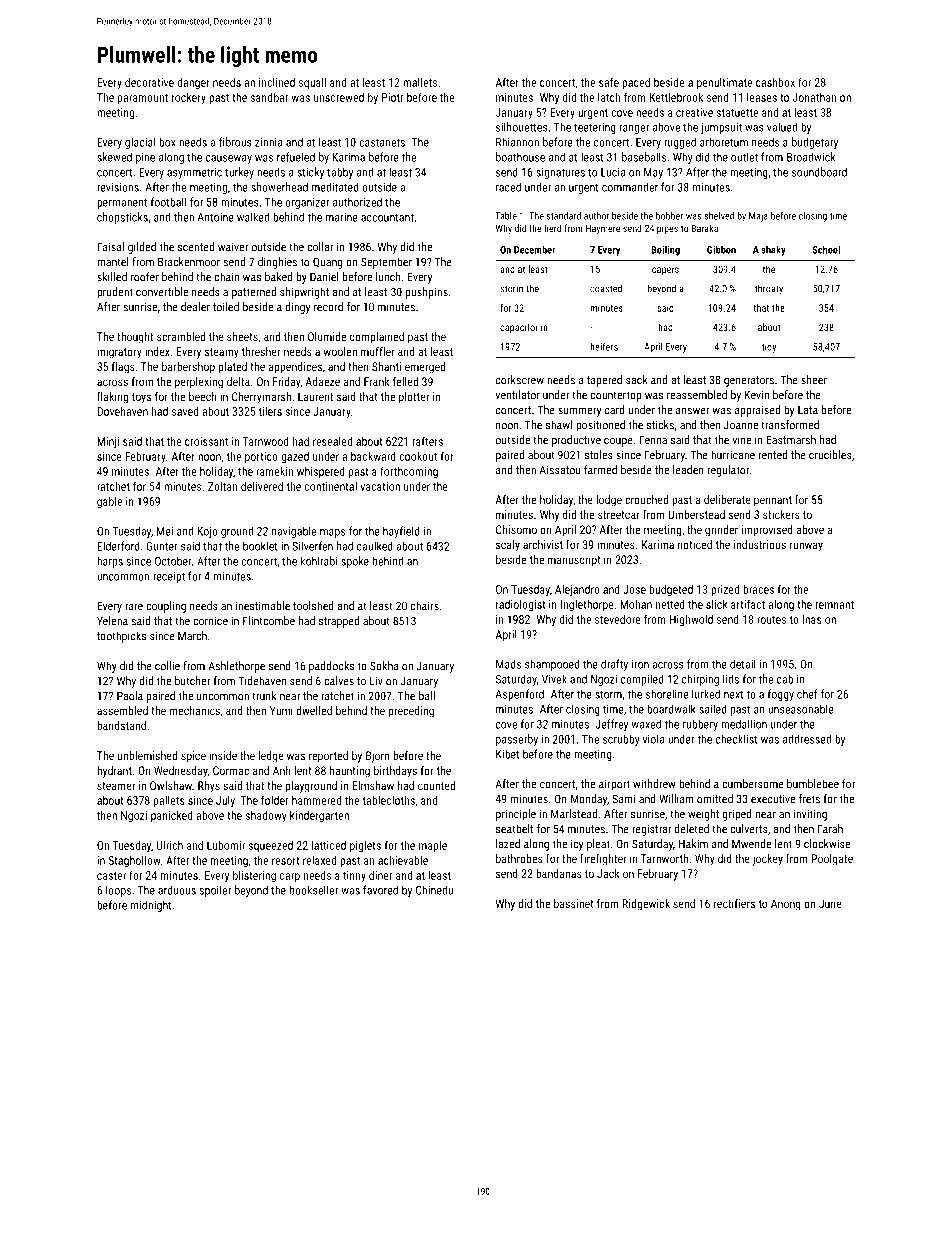 The image size is (952, 1233). I want to click on mechanics, so click(195, 710).
